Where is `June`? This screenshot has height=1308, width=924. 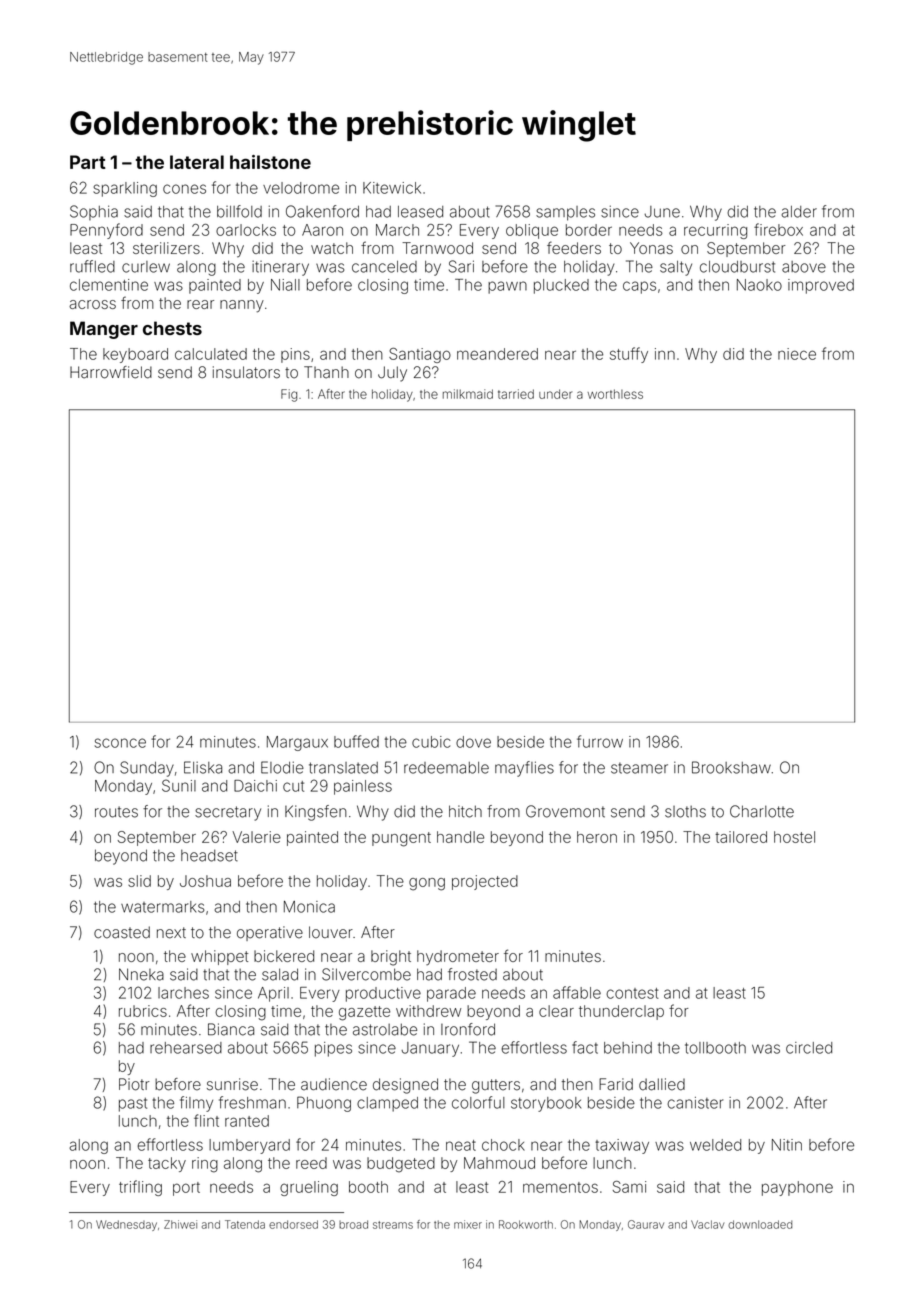 June is located at coordinates (662, 212).
